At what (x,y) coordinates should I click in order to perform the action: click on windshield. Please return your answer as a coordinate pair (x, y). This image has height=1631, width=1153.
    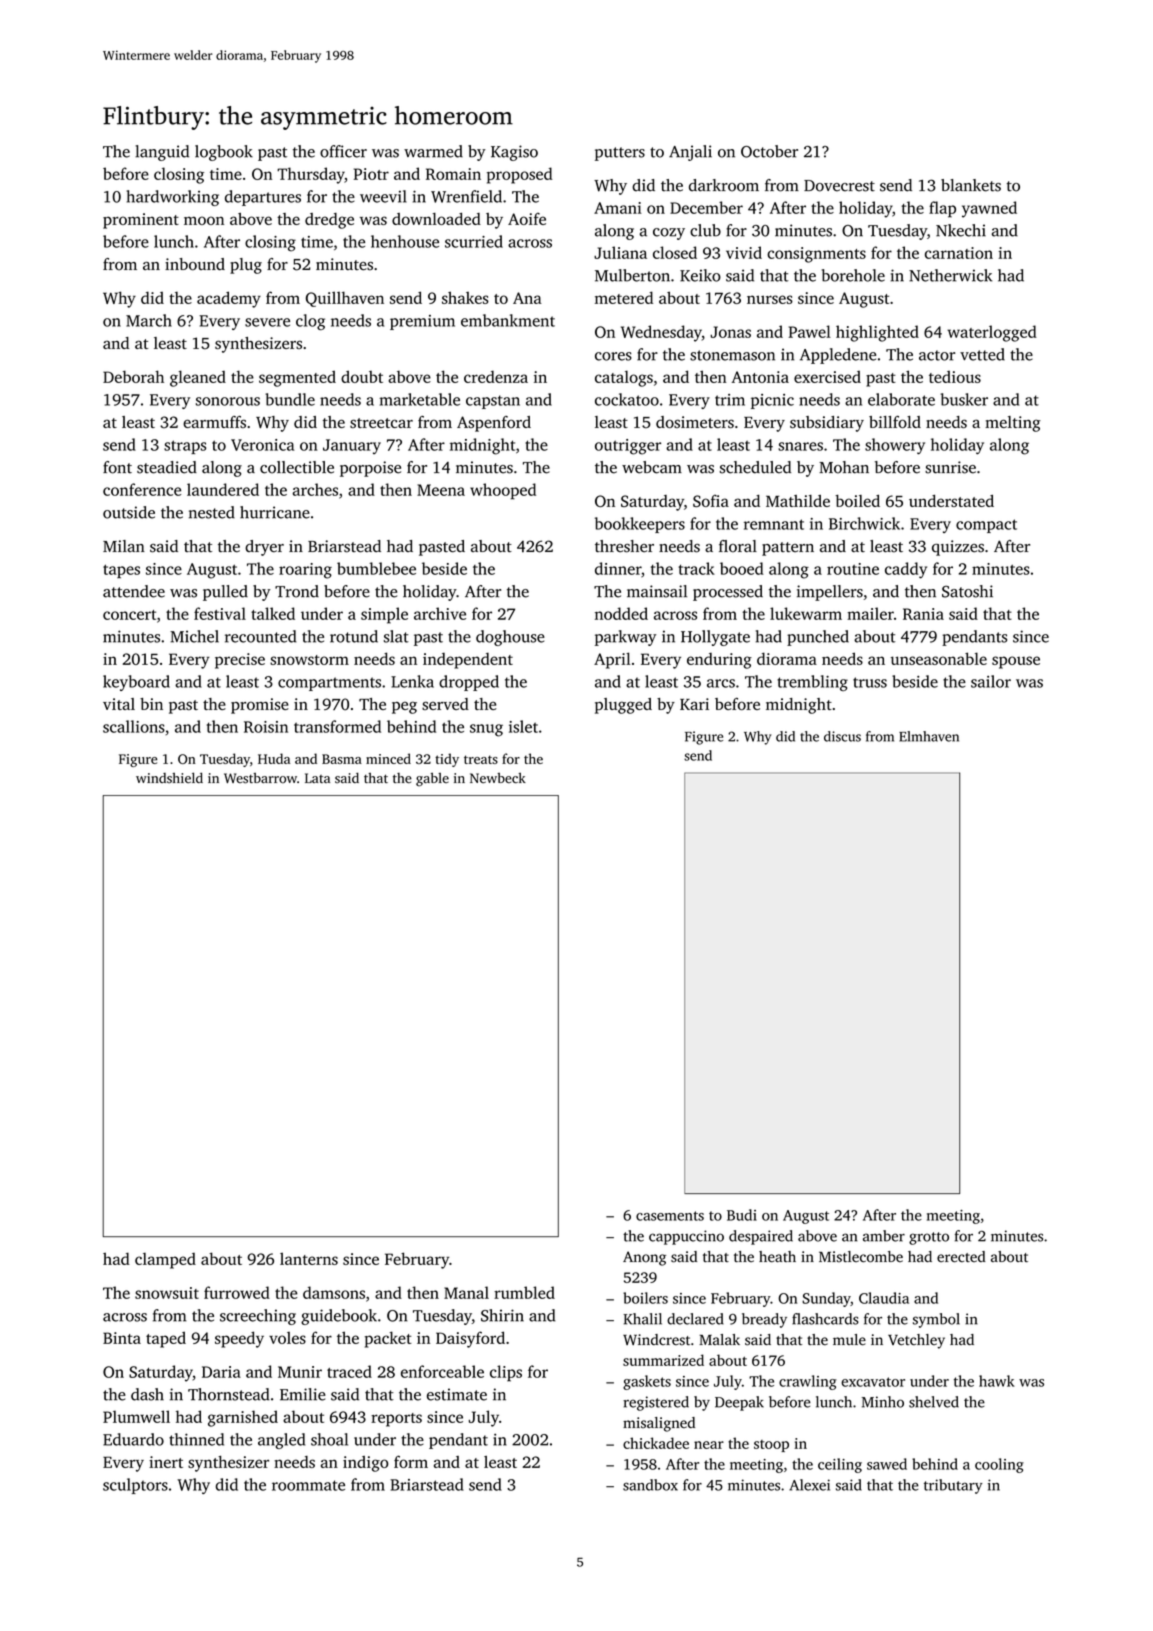
    Looking at the image, I should click on (169, 778).
